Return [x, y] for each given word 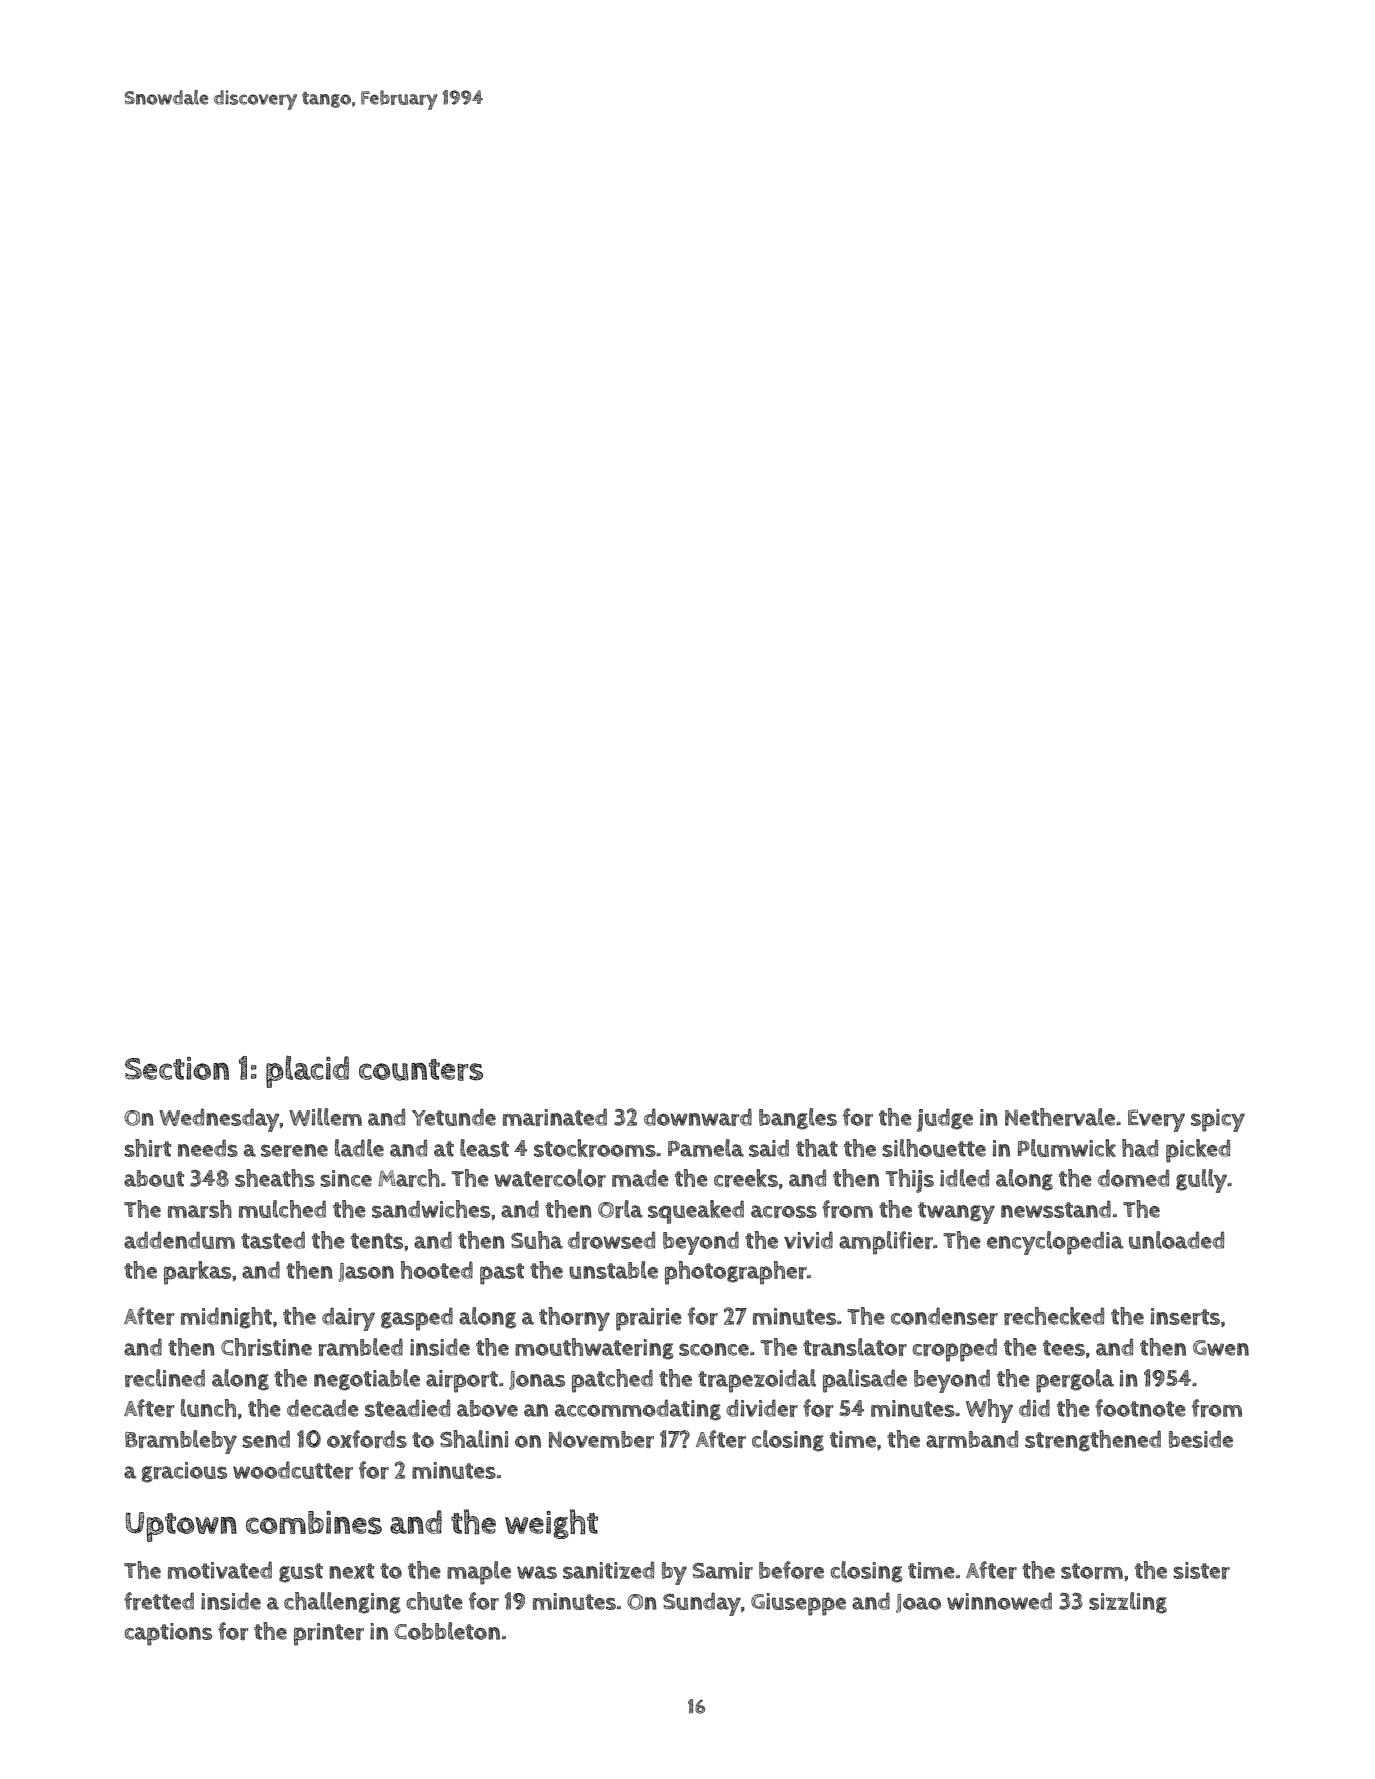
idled [964, 1178]
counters [421, 1070]
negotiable [367, 1380]
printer [329, 1634]
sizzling [1128, 1603]
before [791, 1570]
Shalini [474, 1439]
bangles [798, 1119]
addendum [179, 1240]
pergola [1075, 1381]
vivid [808, 1240]
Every [1156, 1120]
